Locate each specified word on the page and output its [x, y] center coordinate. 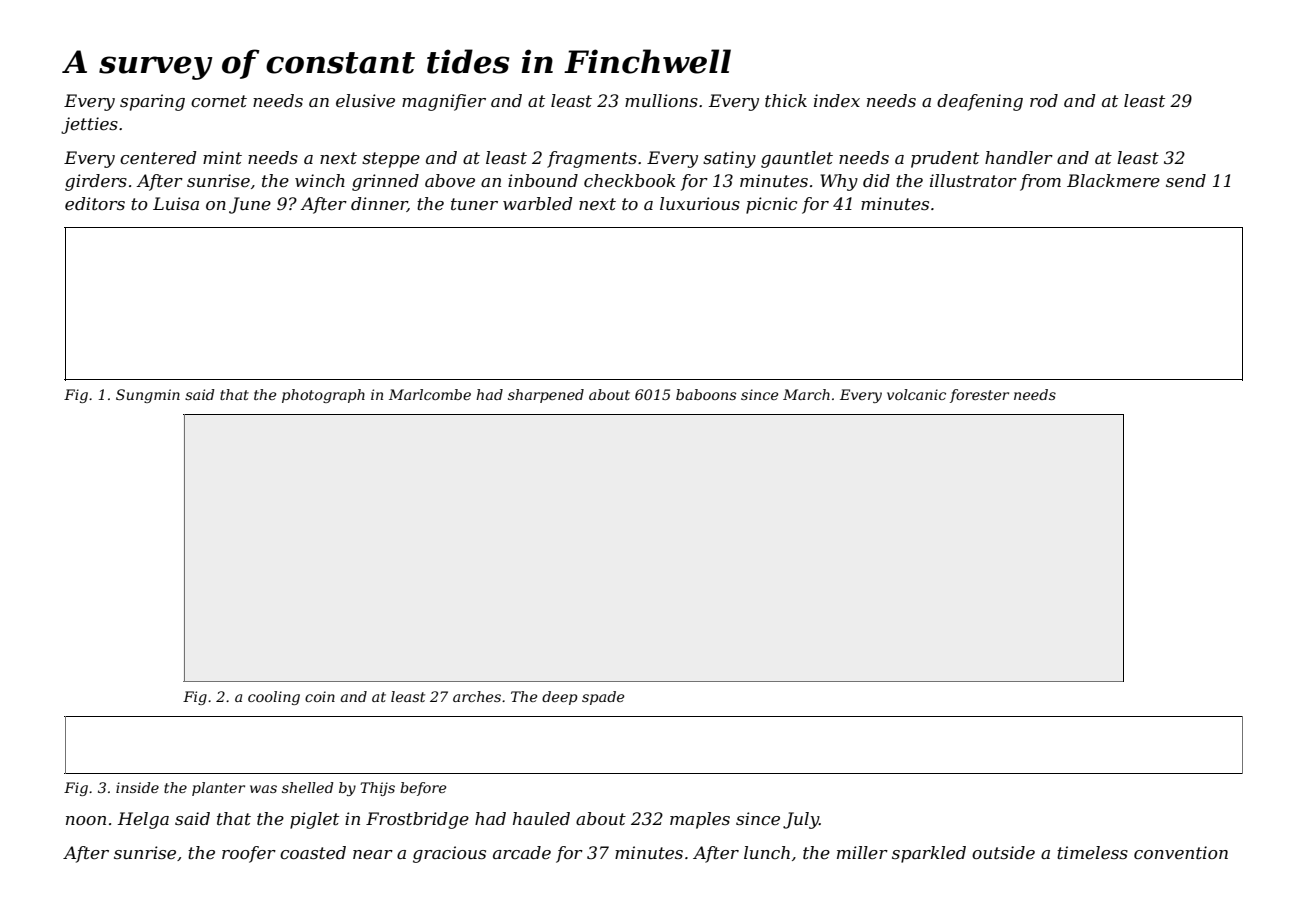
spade [603, 698]
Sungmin [148, 396]
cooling [274, 698]
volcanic [916, 394]
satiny [729, 159]
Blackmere [1113, 180]
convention [1181, 852]
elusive [365, 100]
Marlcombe [430, 394]
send [1186, 180]
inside [137, 787]
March [806, 394]
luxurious [700, 203]
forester [979, 396]
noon [86, 820]
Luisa [176, 203]
